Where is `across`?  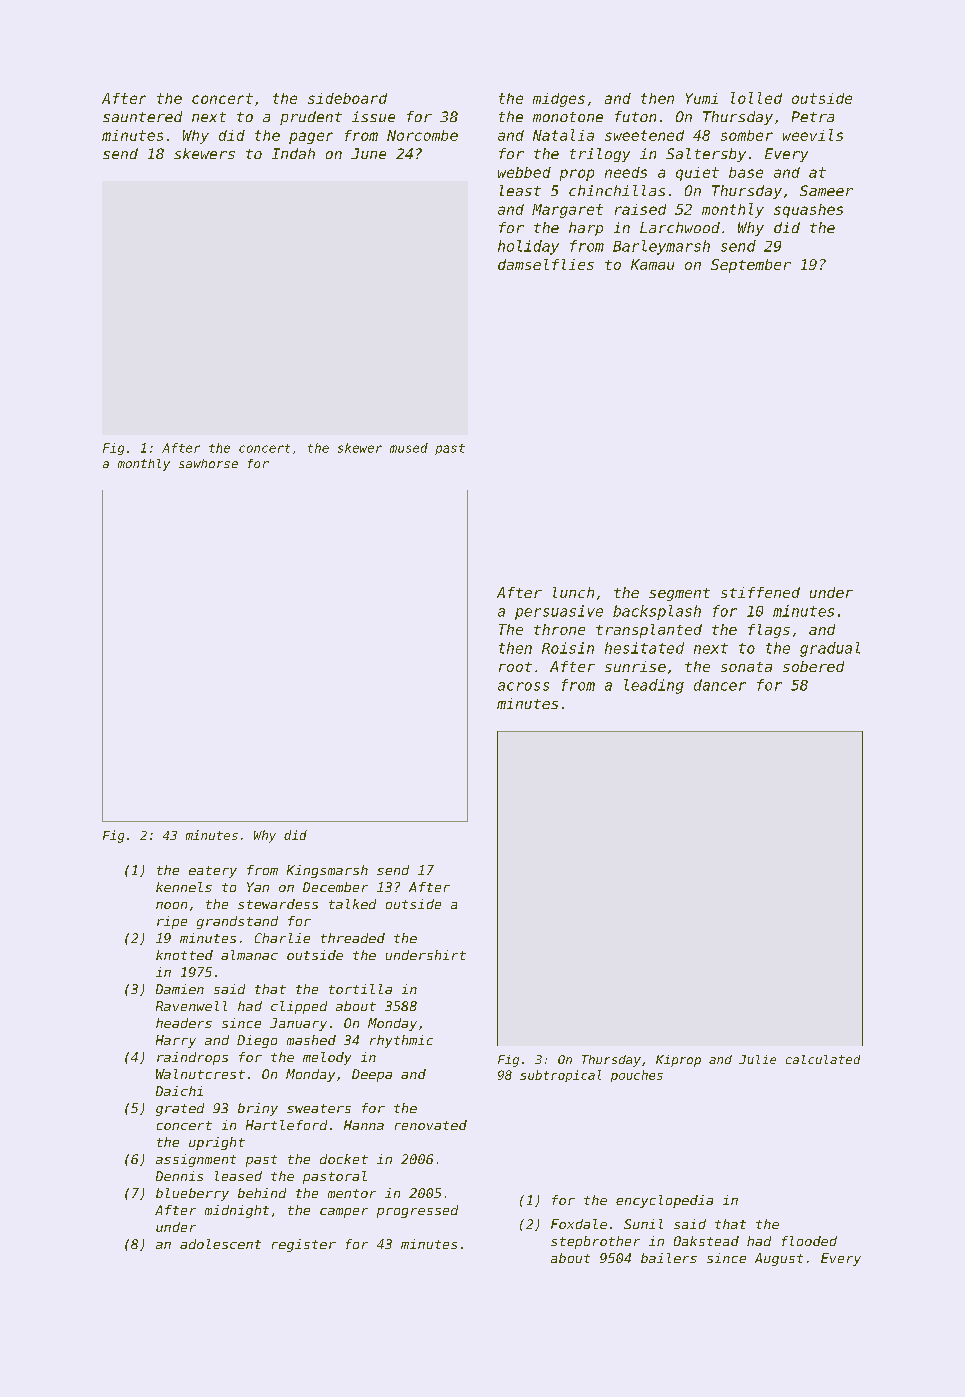 across is located at coordinates (523, 686).
